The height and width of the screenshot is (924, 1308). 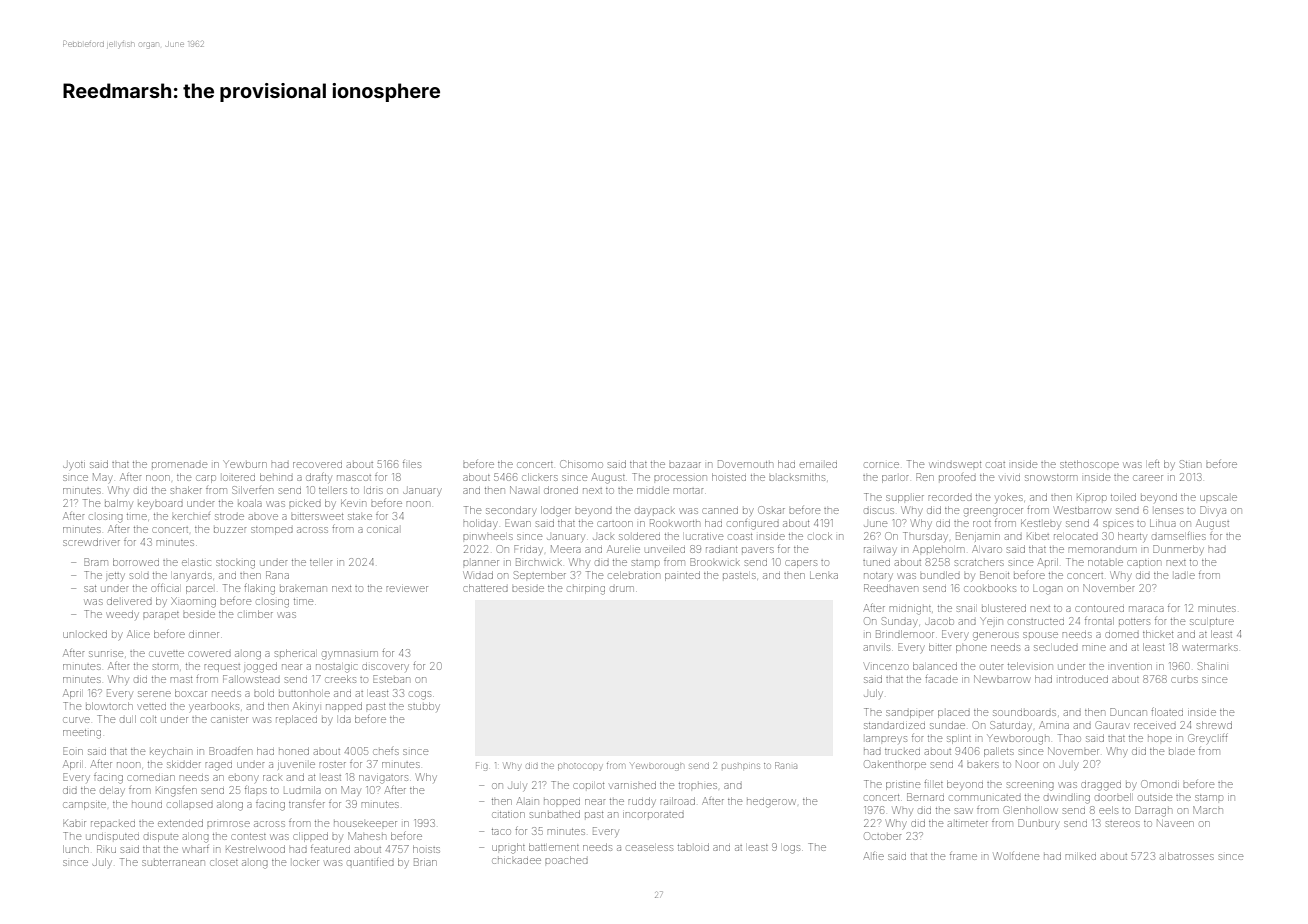 What do you see at coordinates (76, 849) in the screenshot?
I see `lunch` at bounding box center [76, 849].
